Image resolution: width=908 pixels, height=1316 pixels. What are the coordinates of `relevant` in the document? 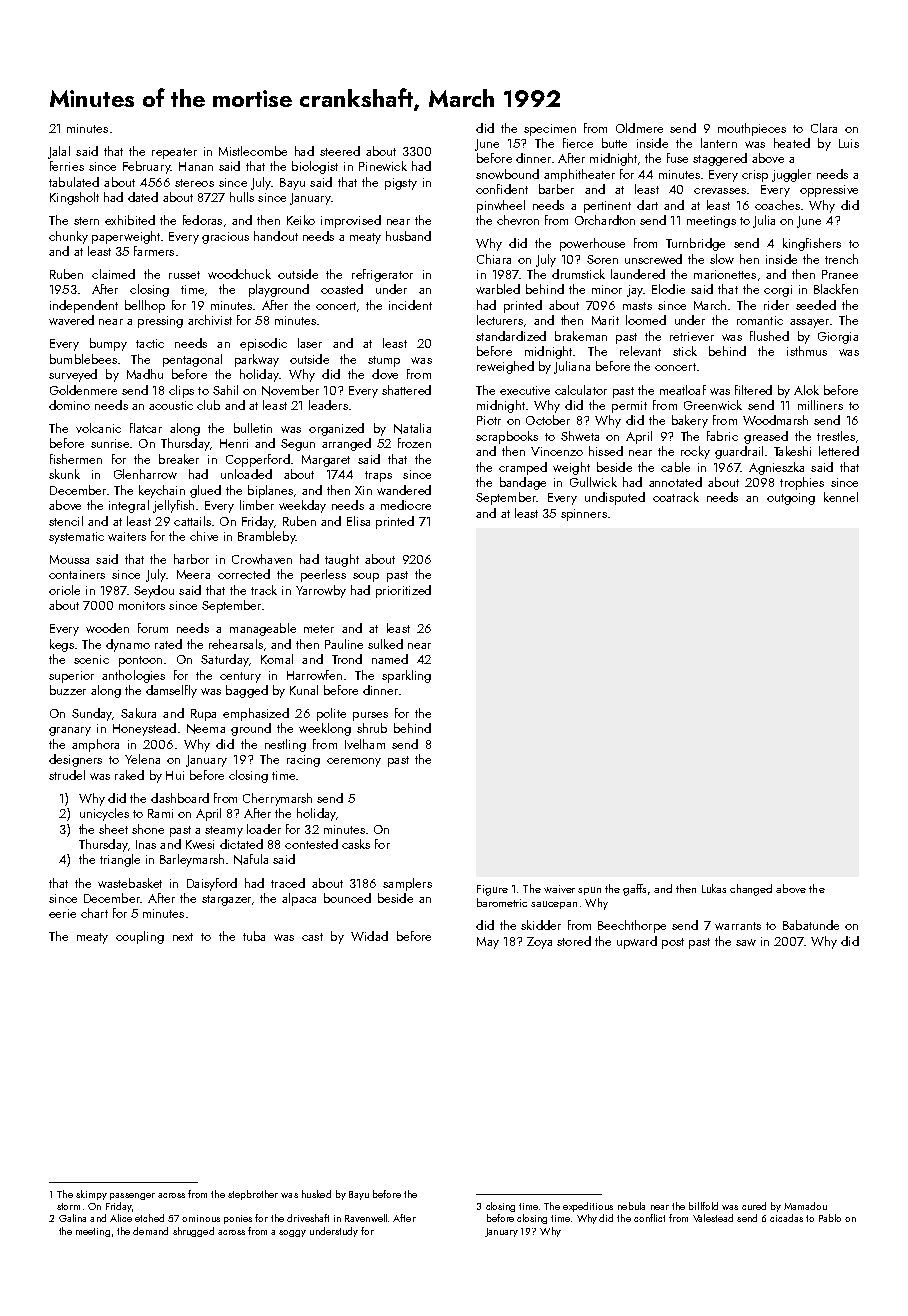 It's located at (640, 351).
